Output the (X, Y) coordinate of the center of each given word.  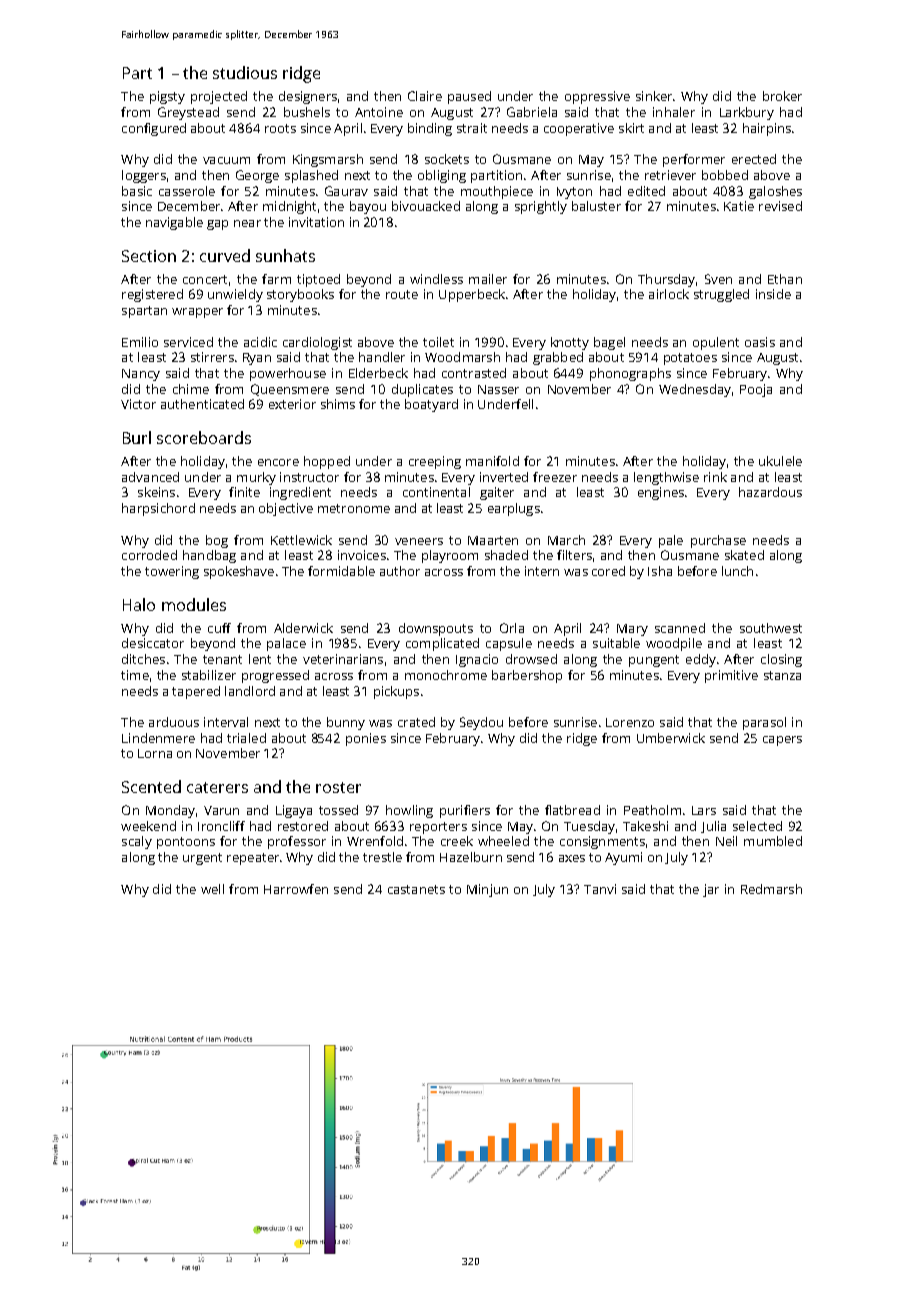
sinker (654, 96)
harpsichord (158, 509)
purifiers (465, 811)
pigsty (167, 97)
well (212, 889)
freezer (555, 477)
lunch (737, 571)
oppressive (597, 97)
